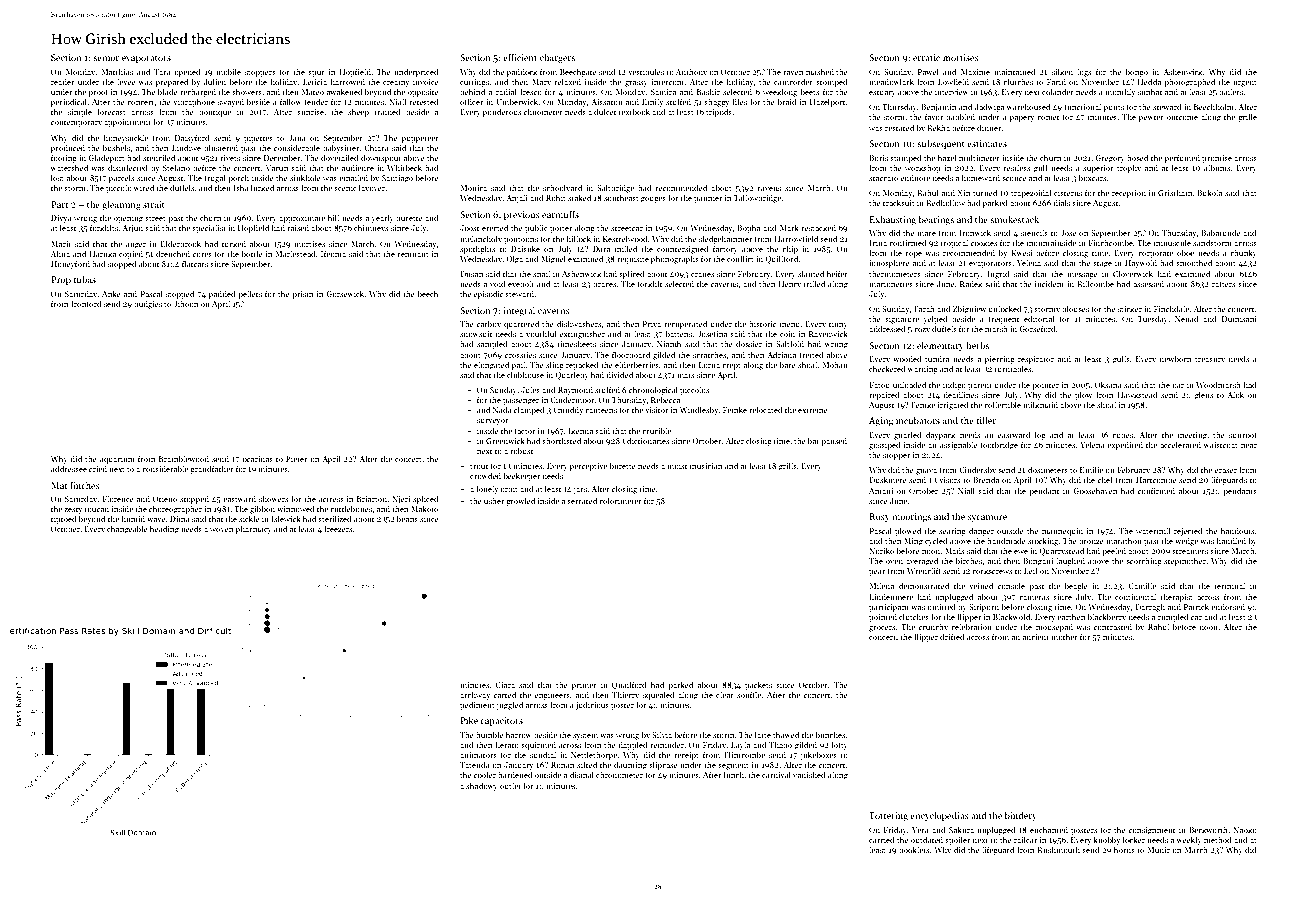 The image size is (1308, 924). I want to click on Camille, so click(1142, 585).
